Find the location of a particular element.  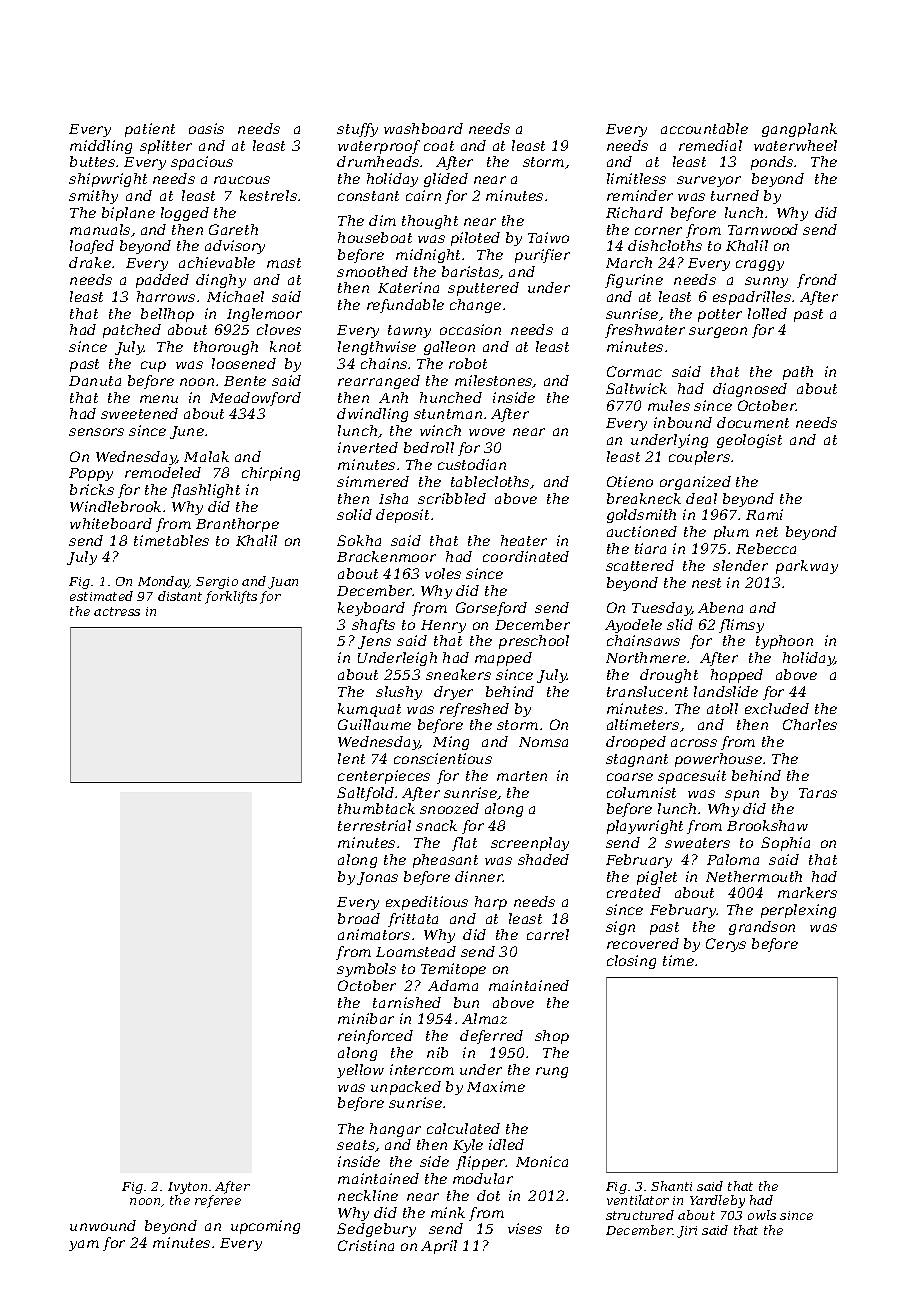

yam is located at coordinates (84, 1245).
